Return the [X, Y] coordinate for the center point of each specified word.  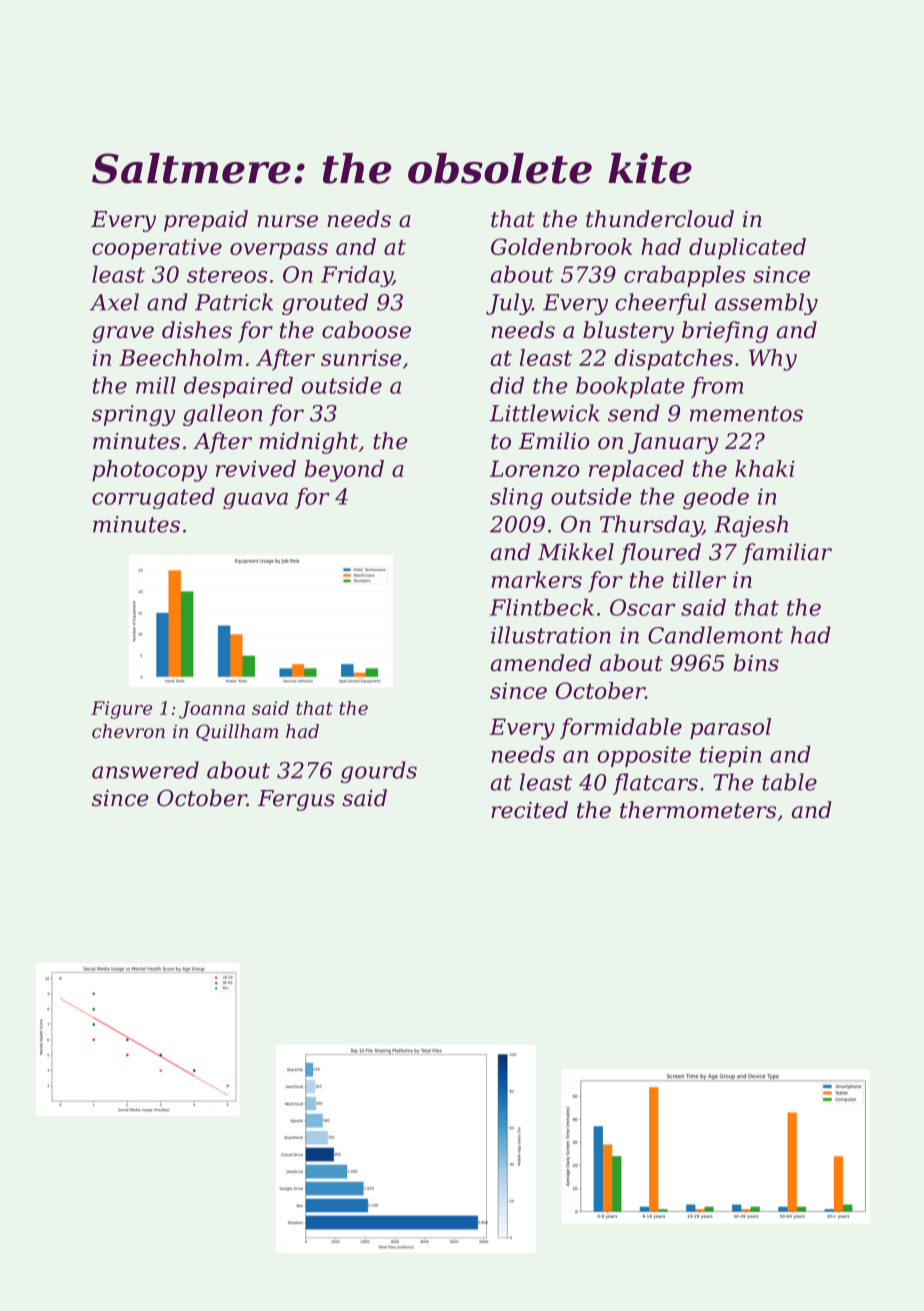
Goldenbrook [561, 246]
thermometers [698, 810]
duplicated [747, 249]
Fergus [296, 800]
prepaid [206, 221]
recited [529, 810]
